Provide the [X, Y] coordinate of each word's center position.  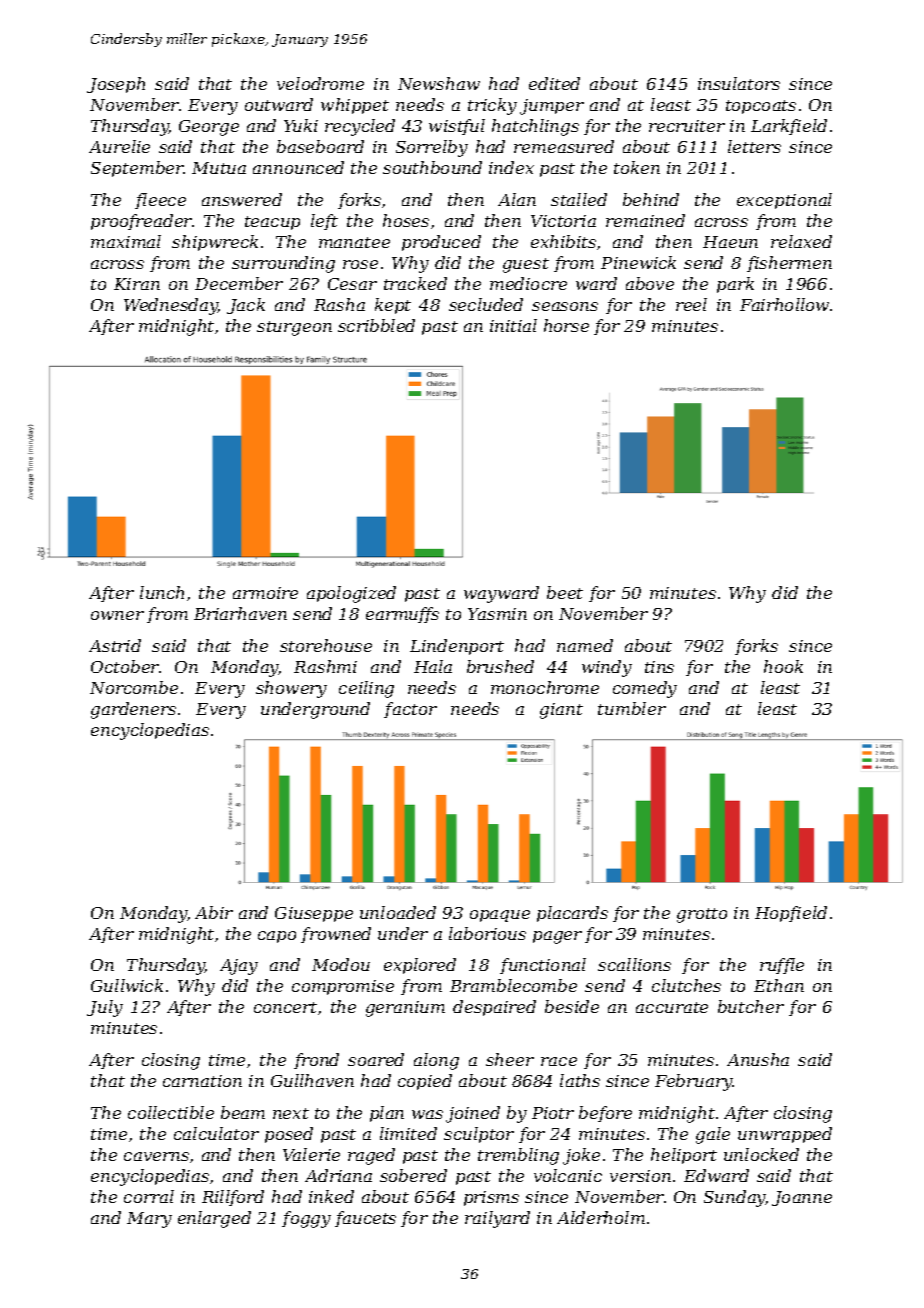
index [511, 167]
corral [149, 1196]
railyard [497, 1219]
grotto [702, 915]
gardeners [133, 710]
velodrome [320, 83]
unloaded [398, 912]
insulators [739, 83]
